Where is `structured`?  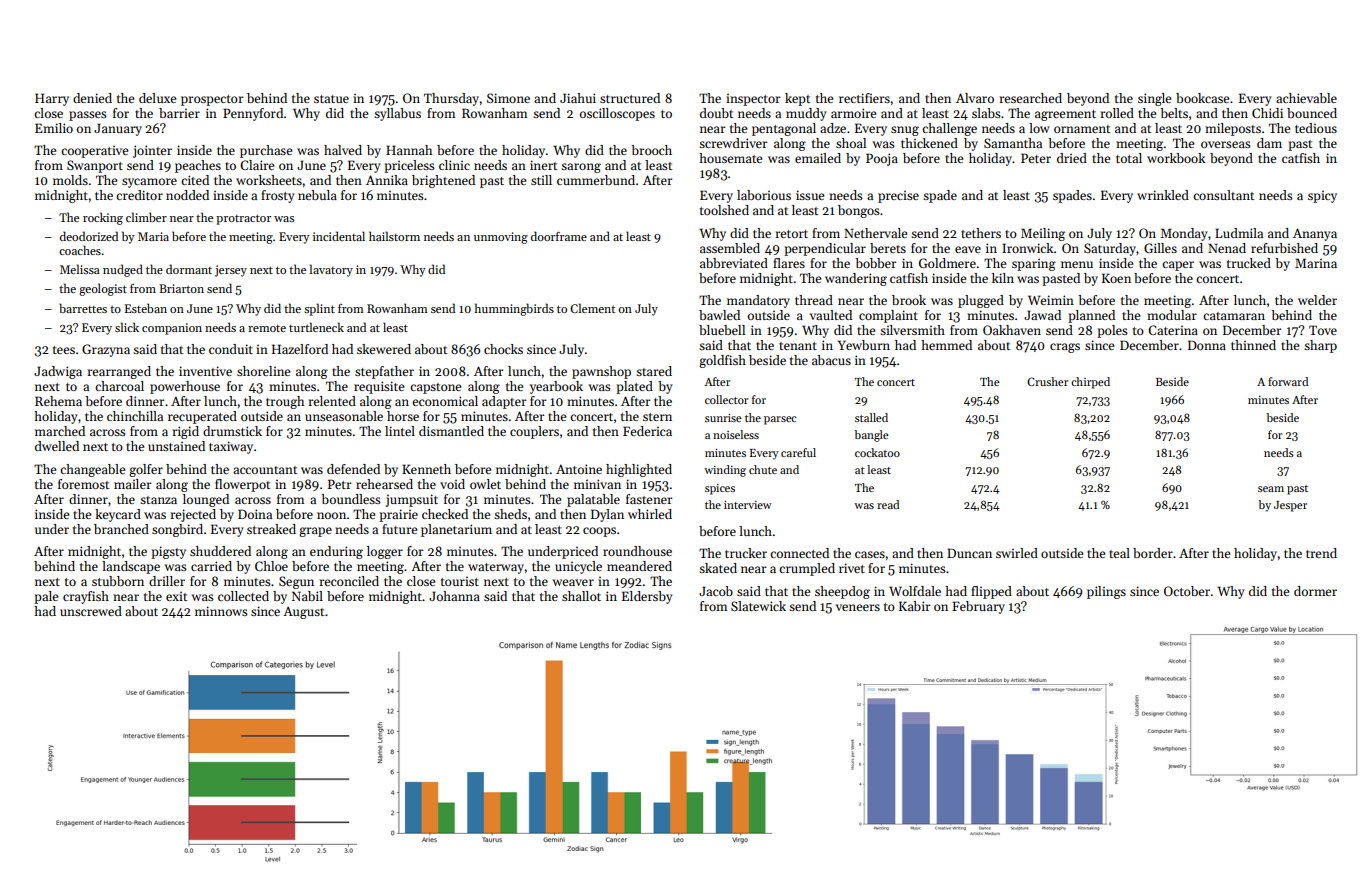 structured is located at coordinates (630, 98).
